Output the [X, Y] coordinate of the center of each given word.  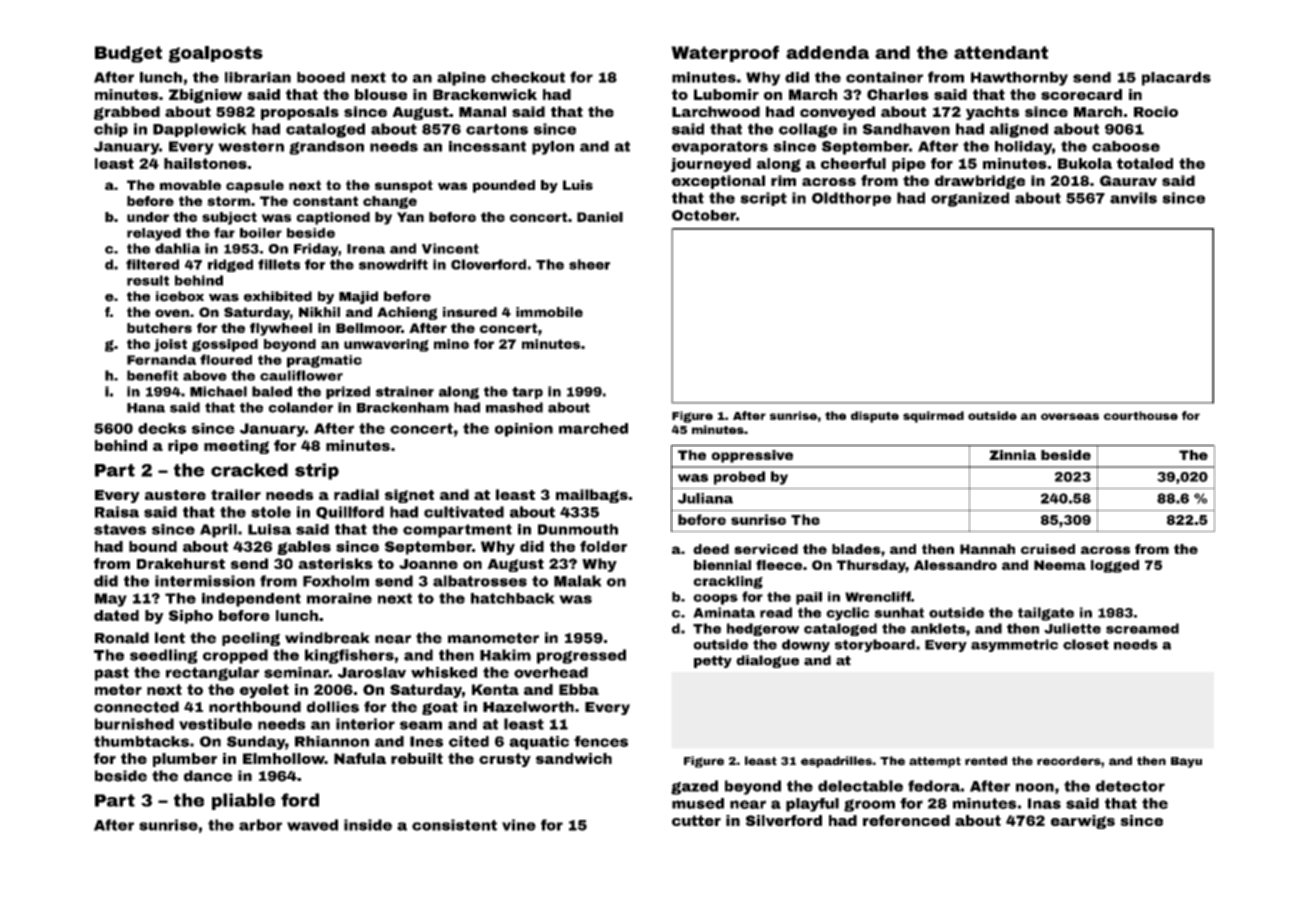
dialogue [767, 661]
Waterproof [725, 53]
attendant [1001, 52]
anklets [938, 628]
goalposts [215, 54]
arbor [260, 825]
